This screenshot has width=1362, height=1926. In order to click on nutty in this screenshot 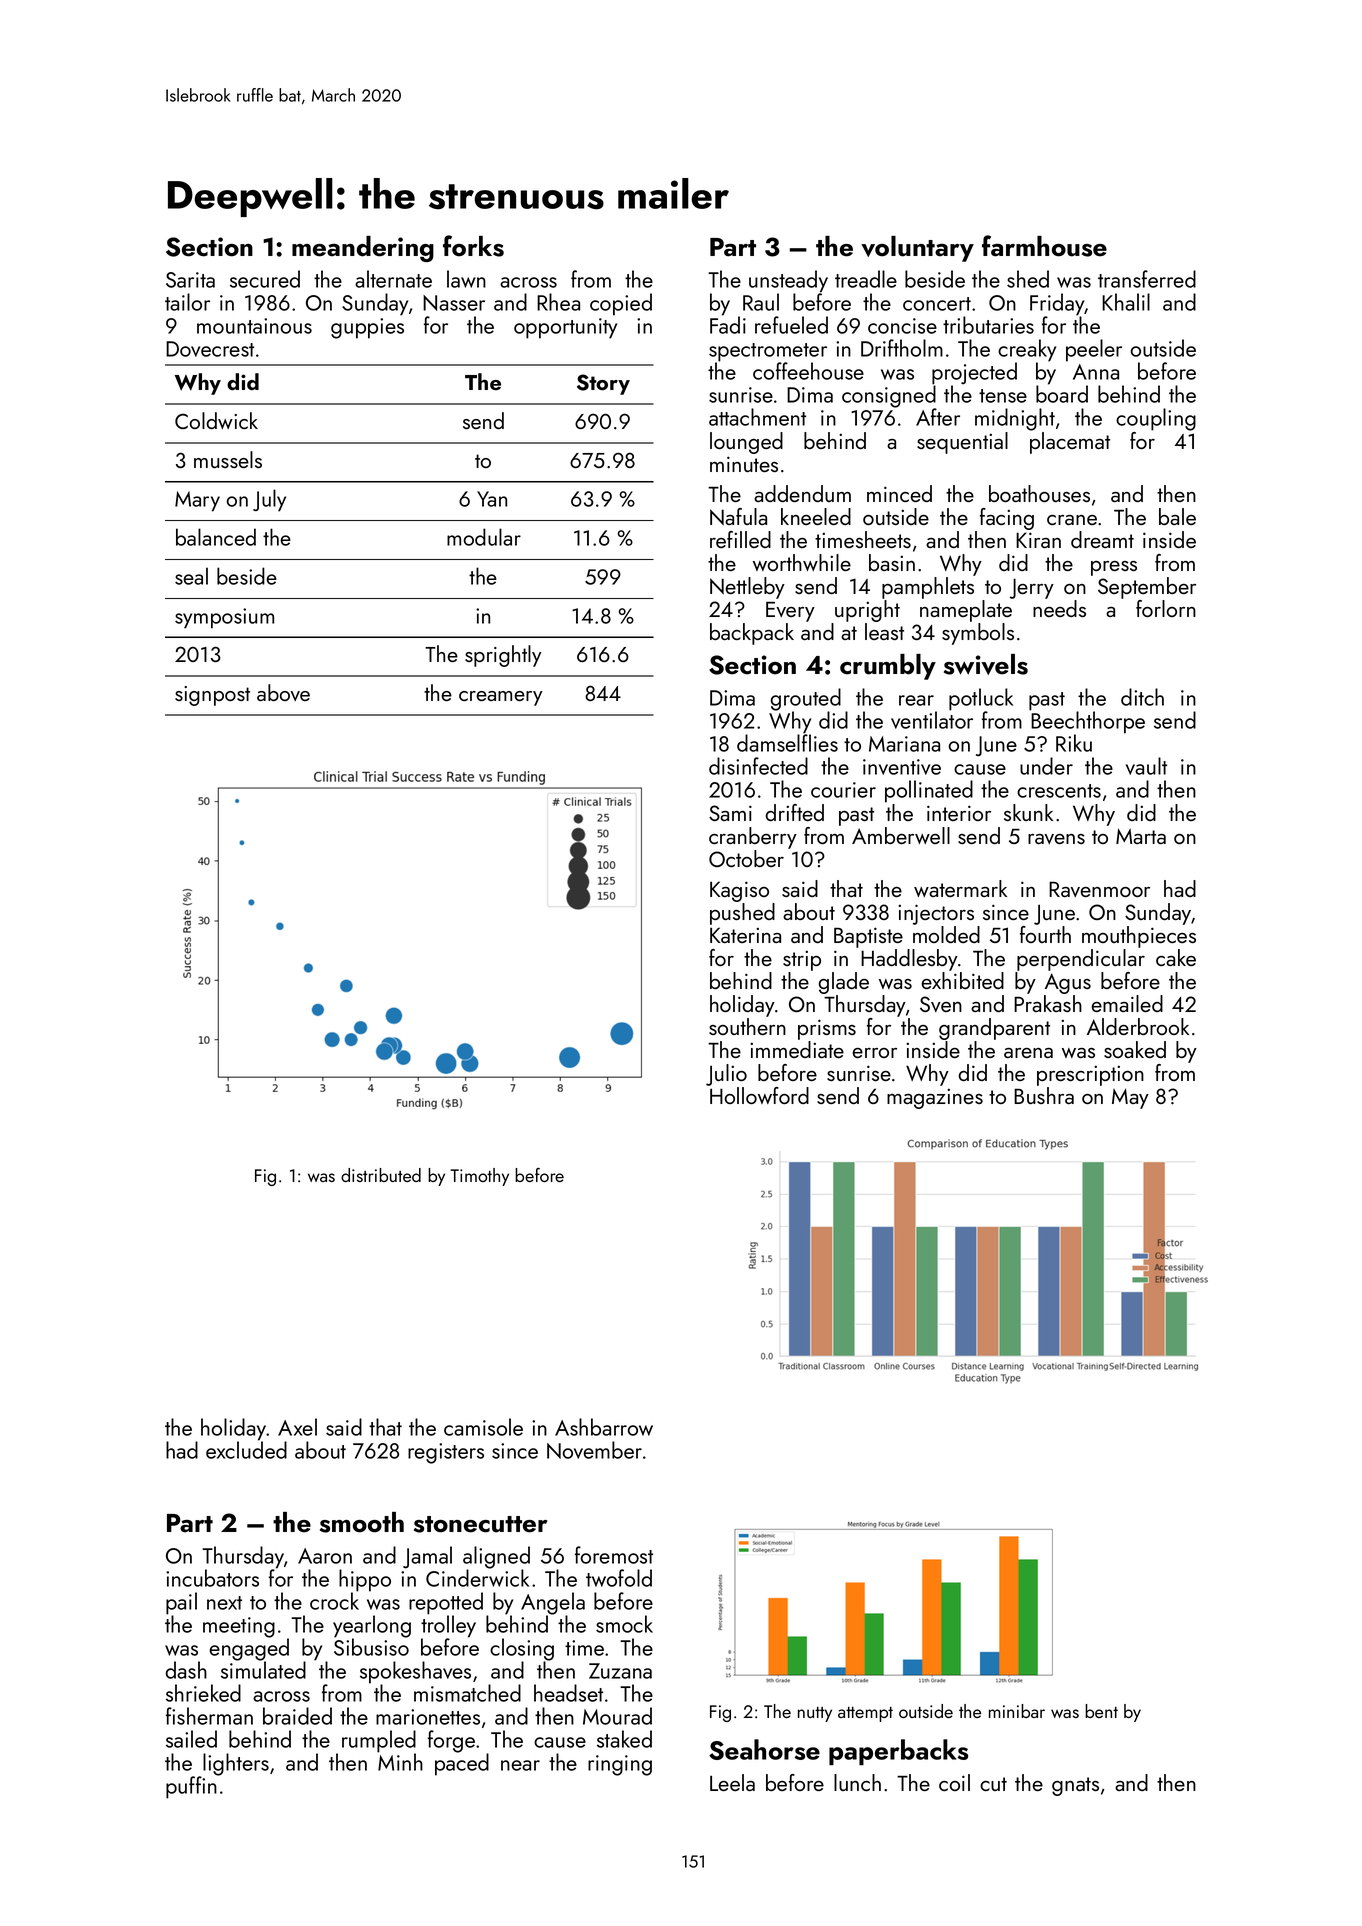, I will do `click(815, 1714)`.
